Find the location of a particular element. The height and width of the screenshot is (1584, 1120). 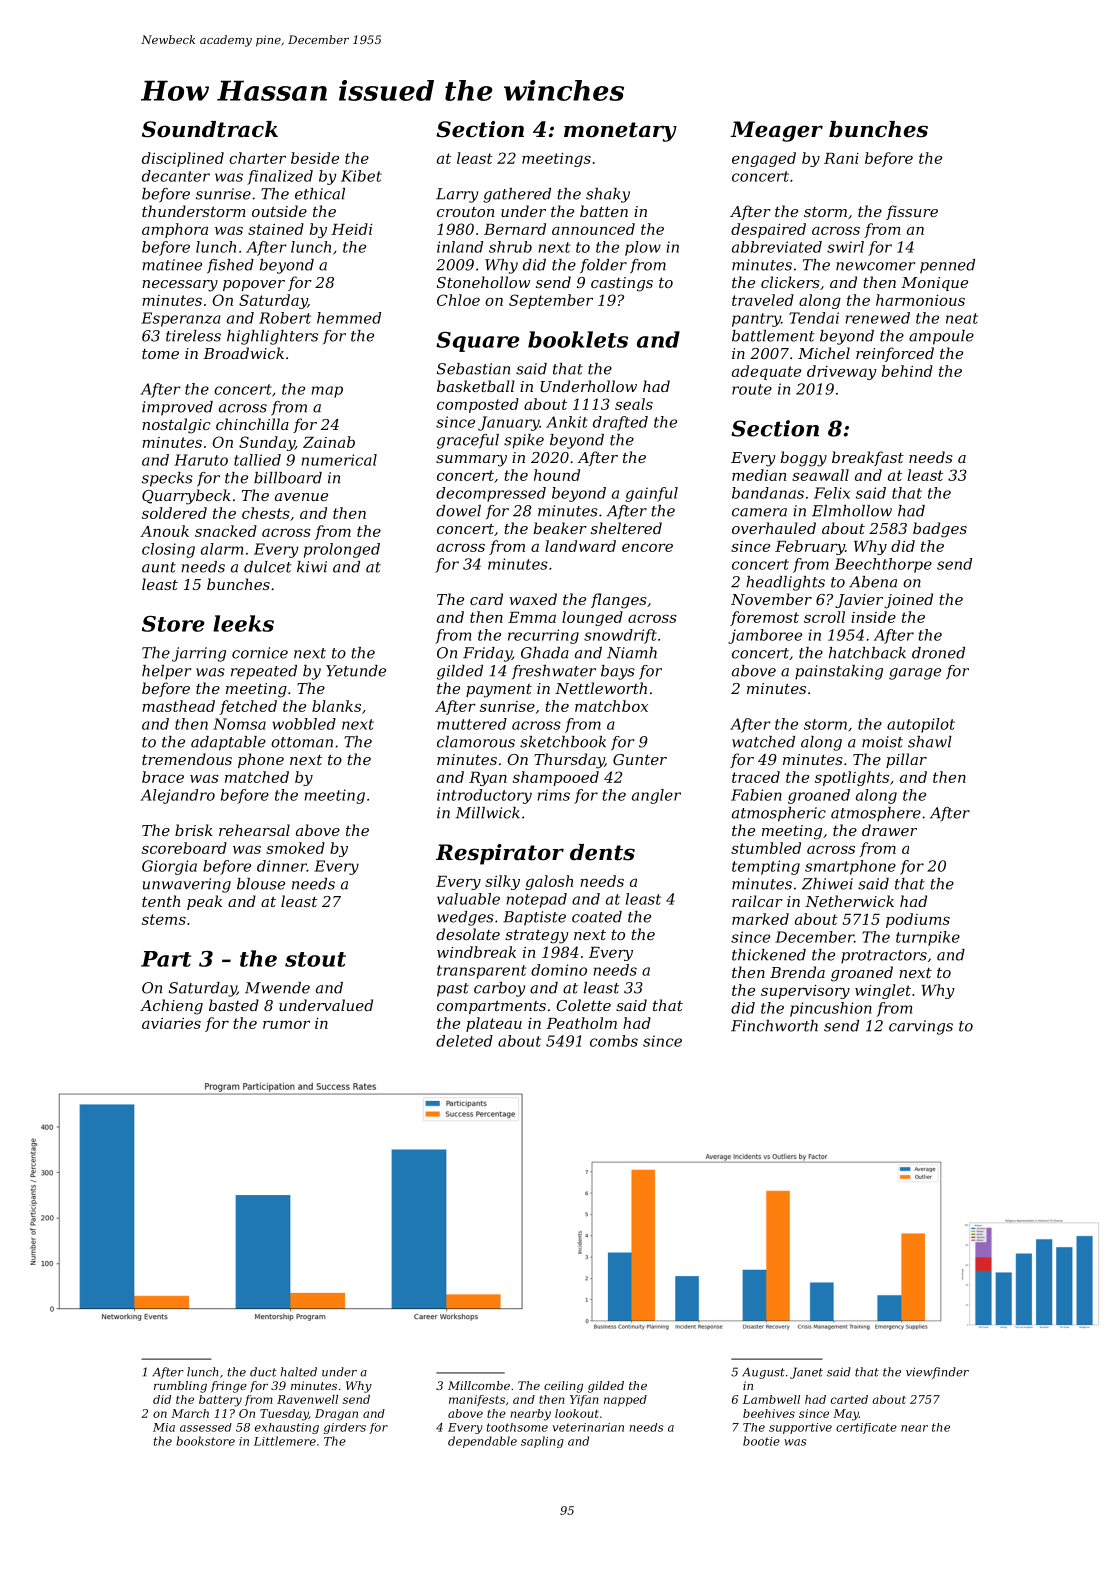

Robert is located at coordinates (285, 318).
